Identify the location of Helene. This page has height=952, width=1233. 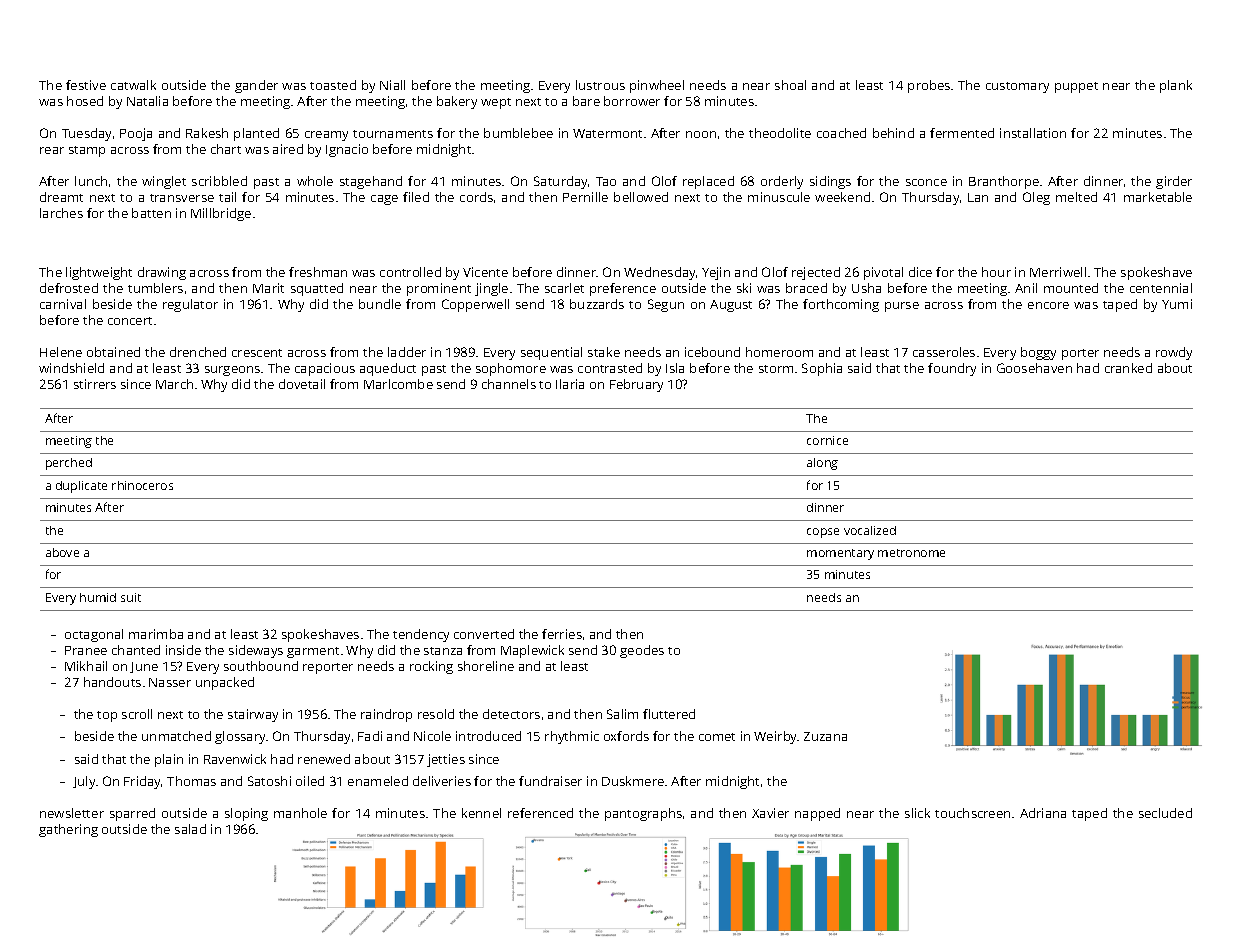
(61, 352).
